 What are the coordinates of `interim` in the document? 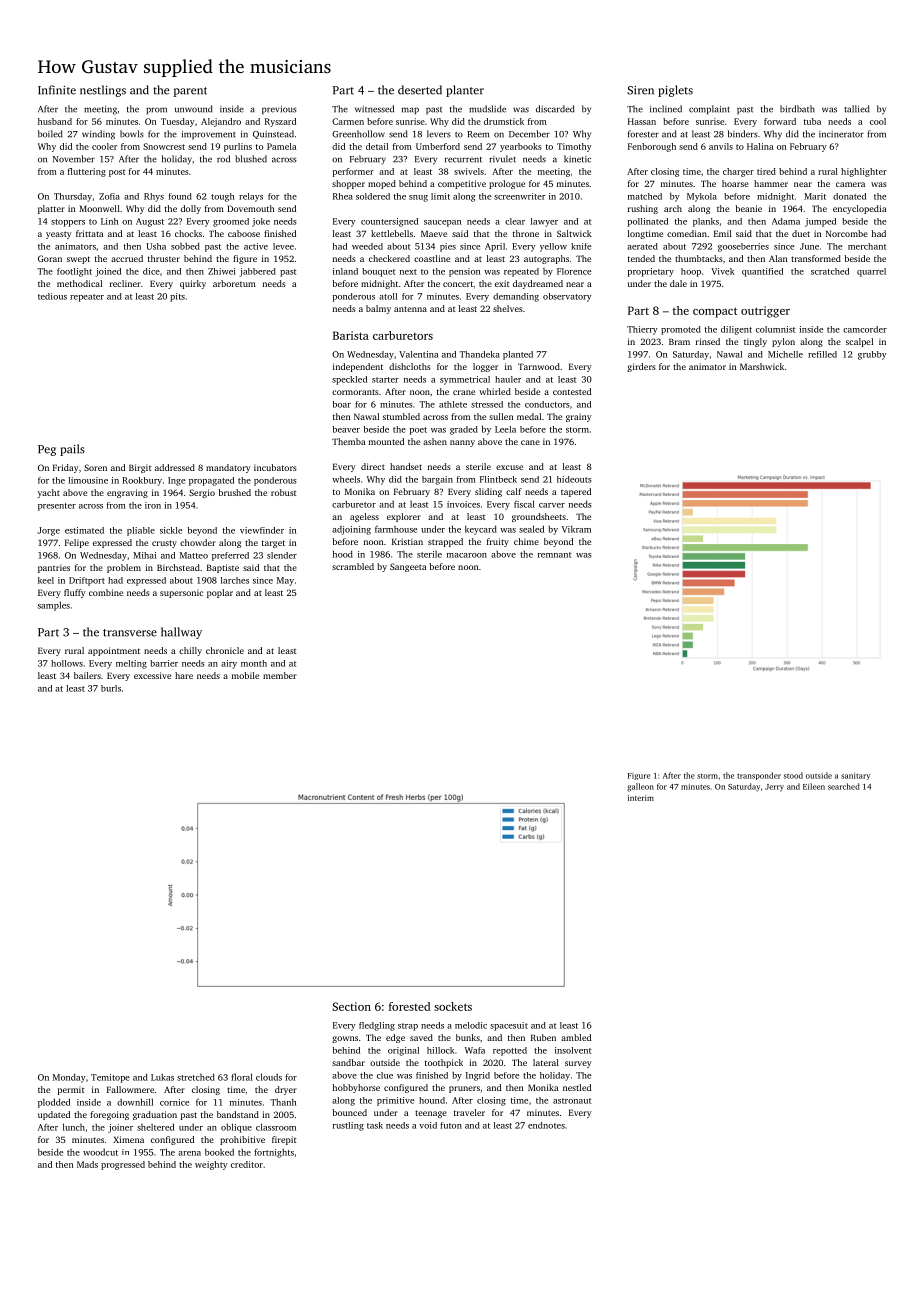 It's located at (641, 798).
